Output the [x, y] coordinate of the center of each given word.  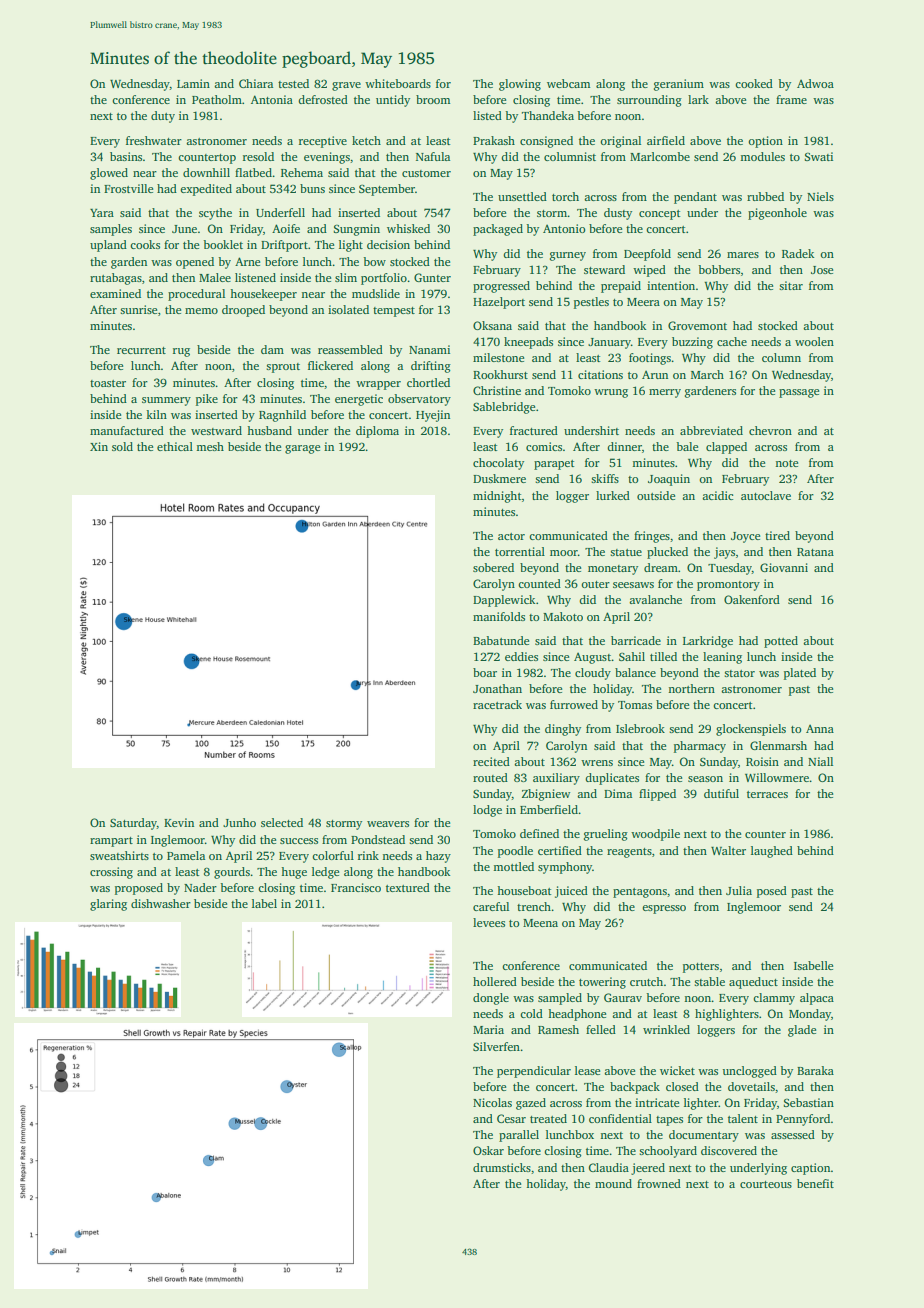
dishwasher [161, 903]
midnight [497, 497]
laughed [772, 852]
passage [799, 393]
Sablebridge [504, 408]
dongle [491, 999]
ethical [175, 446]
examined [115, 293]
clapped [726, 448]
